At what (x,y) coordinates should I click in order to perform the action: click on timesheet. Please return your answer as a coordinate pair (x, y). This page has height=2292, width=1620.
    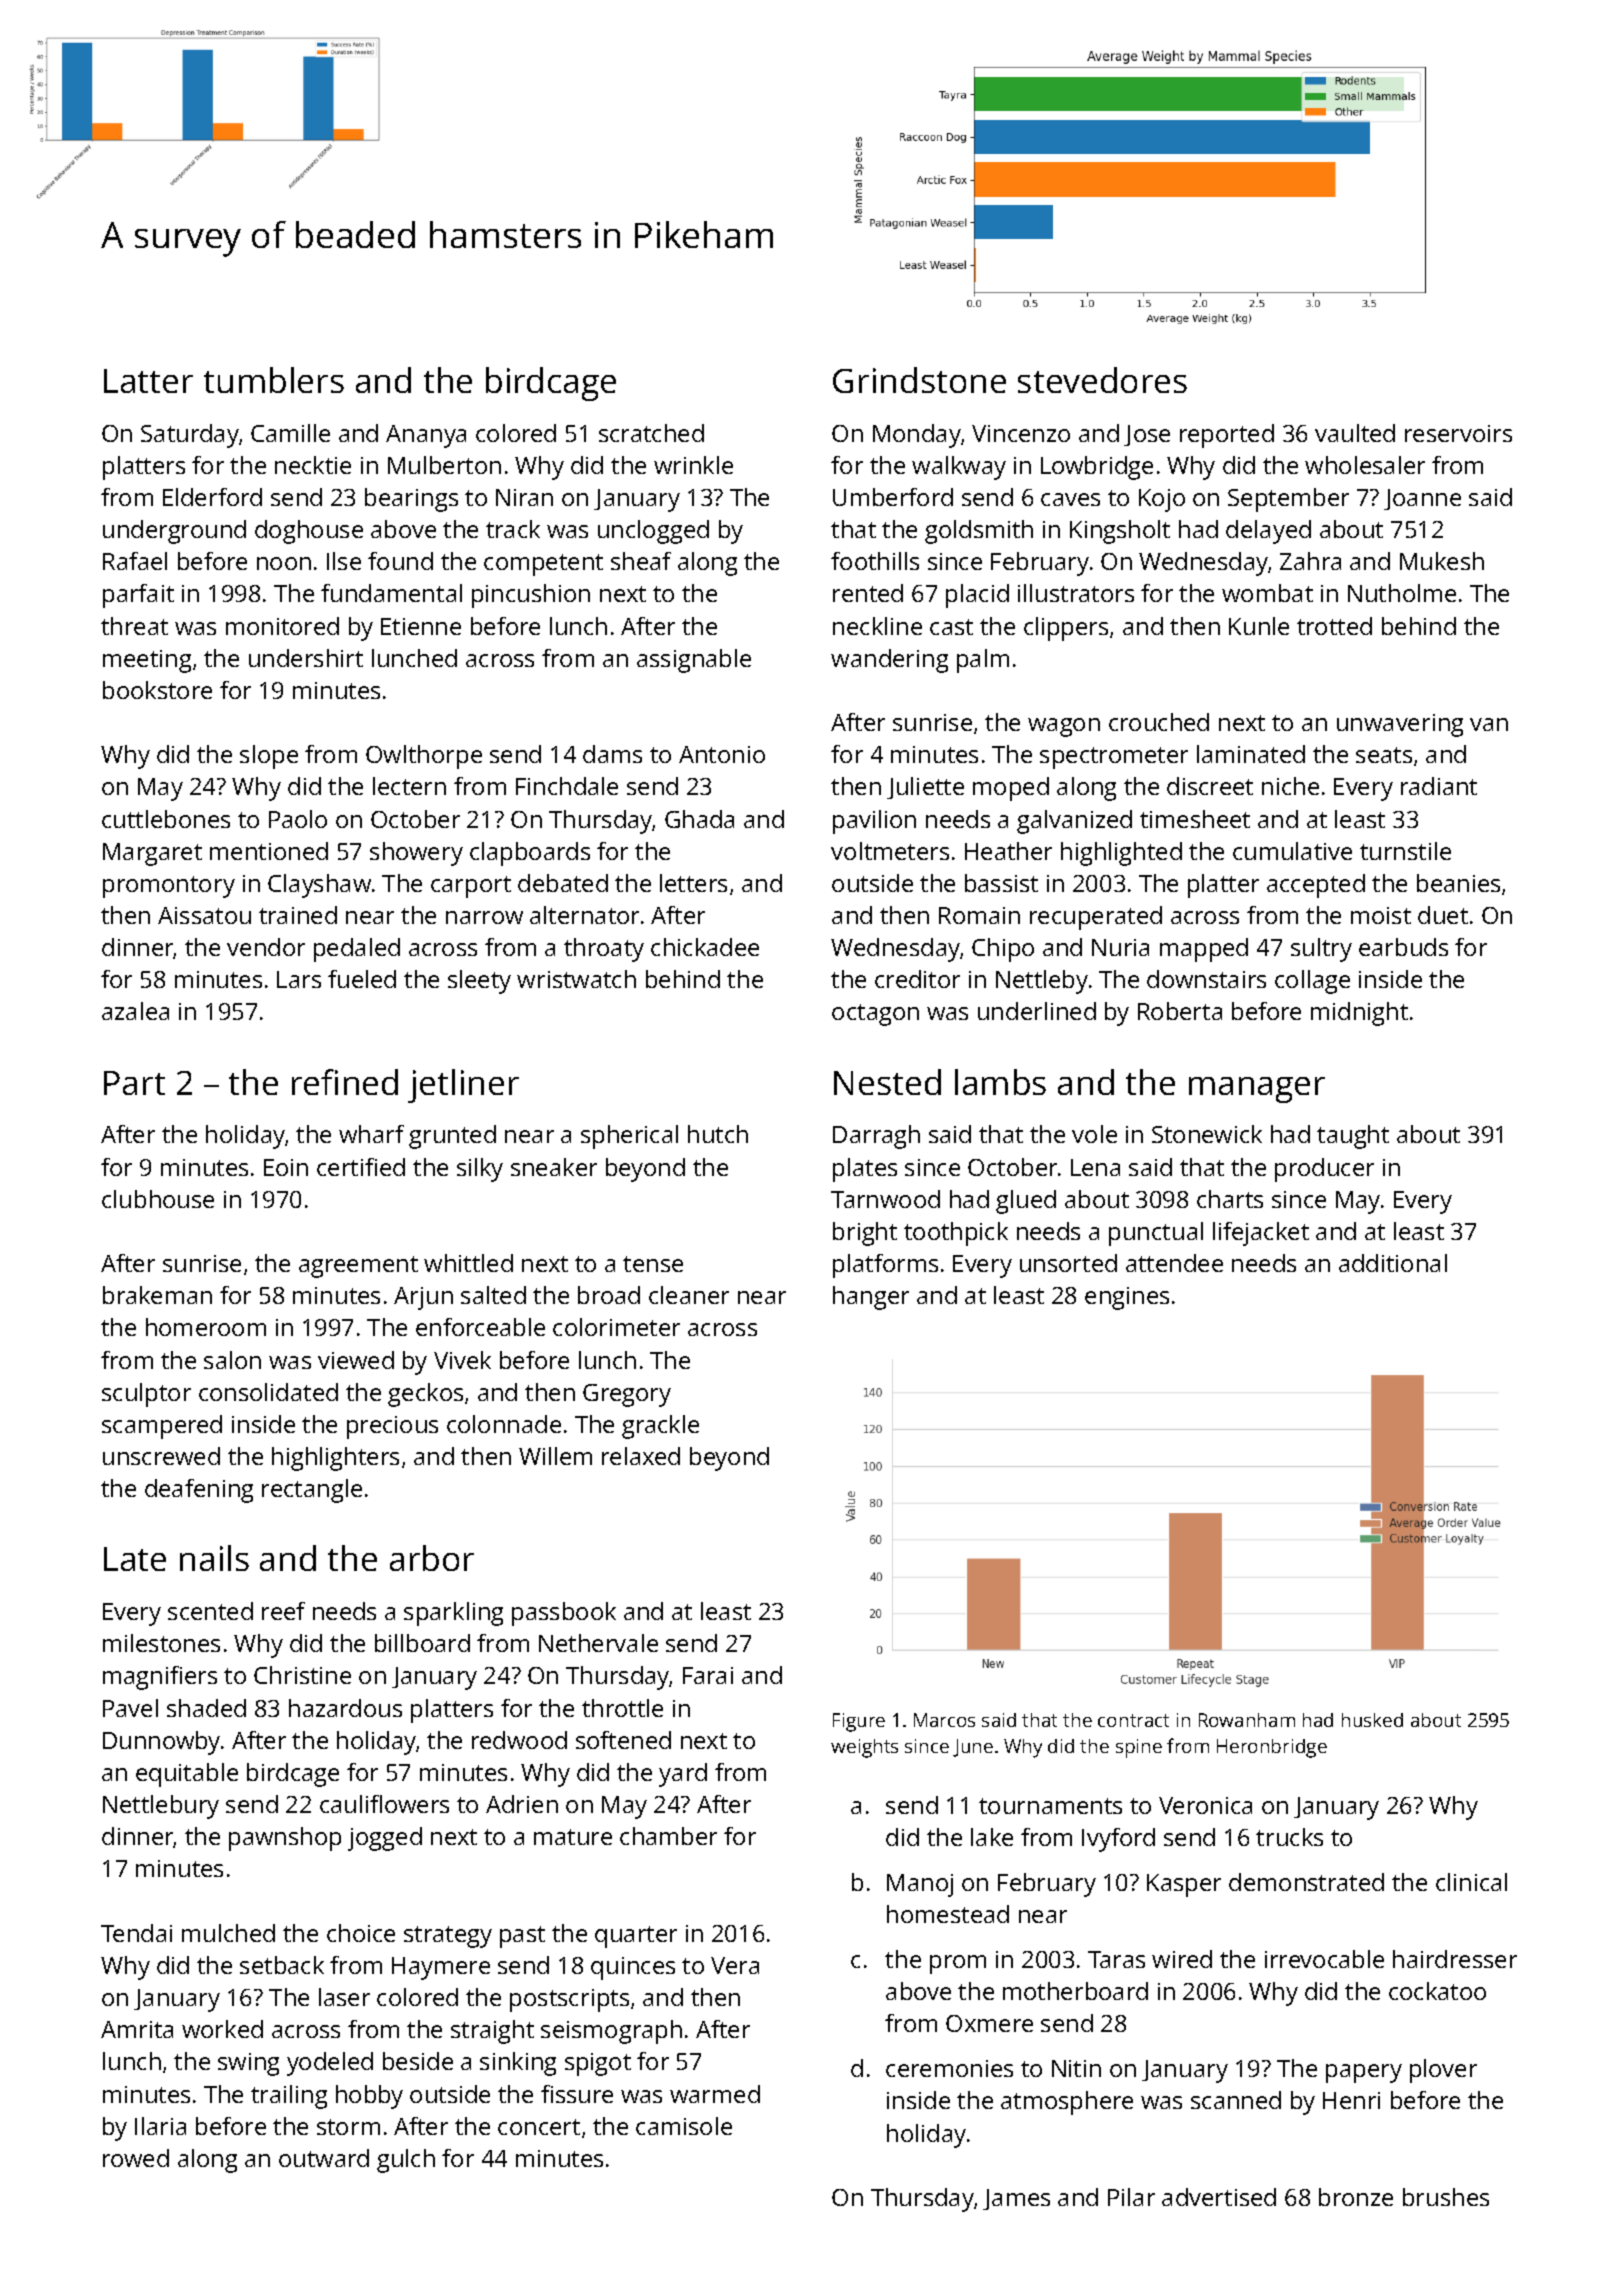
    Looking at the image, I should click on (1195, 819).
